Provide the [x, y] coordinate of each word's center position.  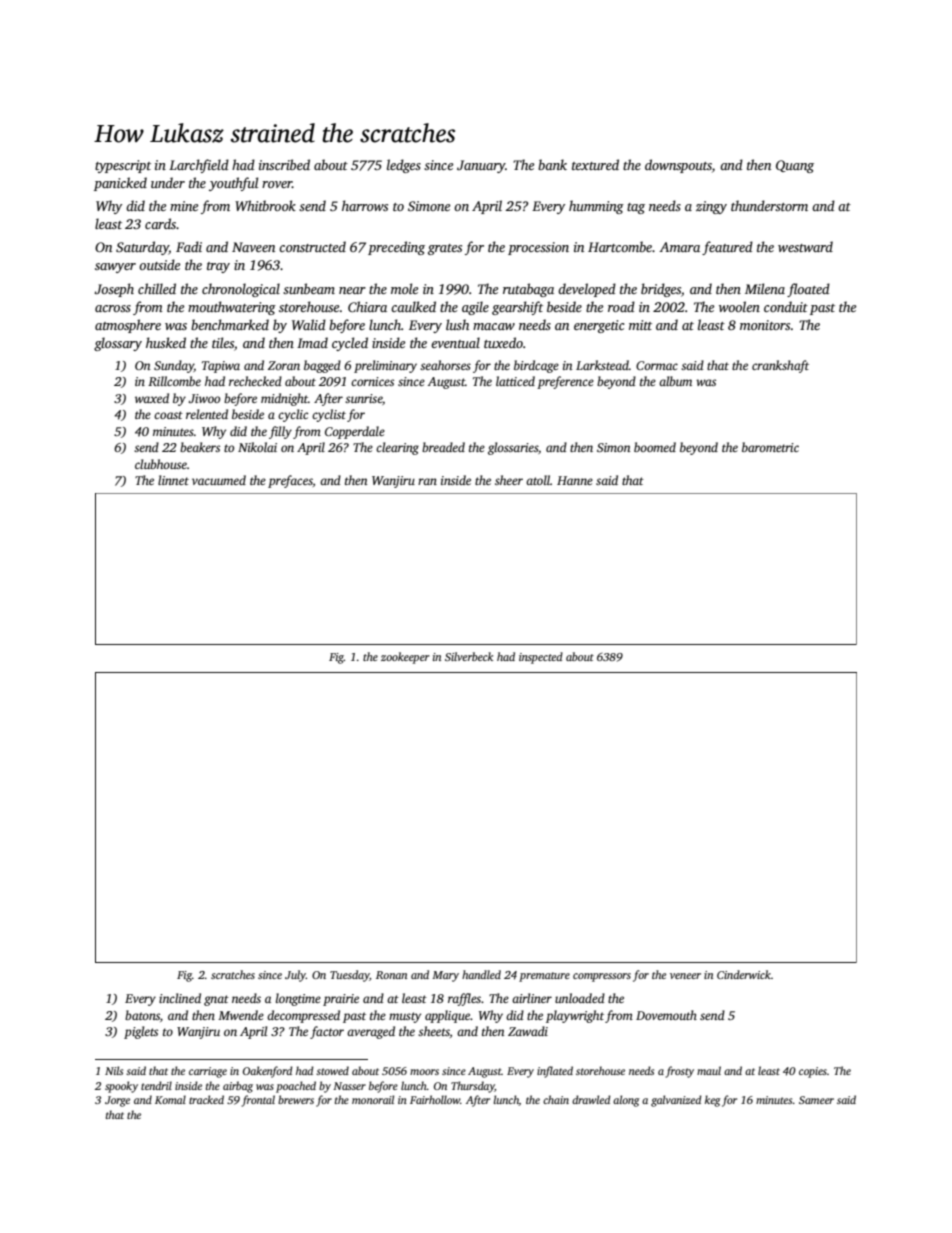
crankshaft [780, 366]
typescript [123, 166]
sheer [509, 480]
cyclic [293, 415]
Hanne [575, 480]
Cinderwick [744, 974]
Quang [795, 166]
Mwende [241, 1015]
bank [552, 164]
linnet [173, 480]
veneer [685, 976]
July [295, 976]
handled [481, 974]
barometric [770, 447]
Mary [445, 976]
